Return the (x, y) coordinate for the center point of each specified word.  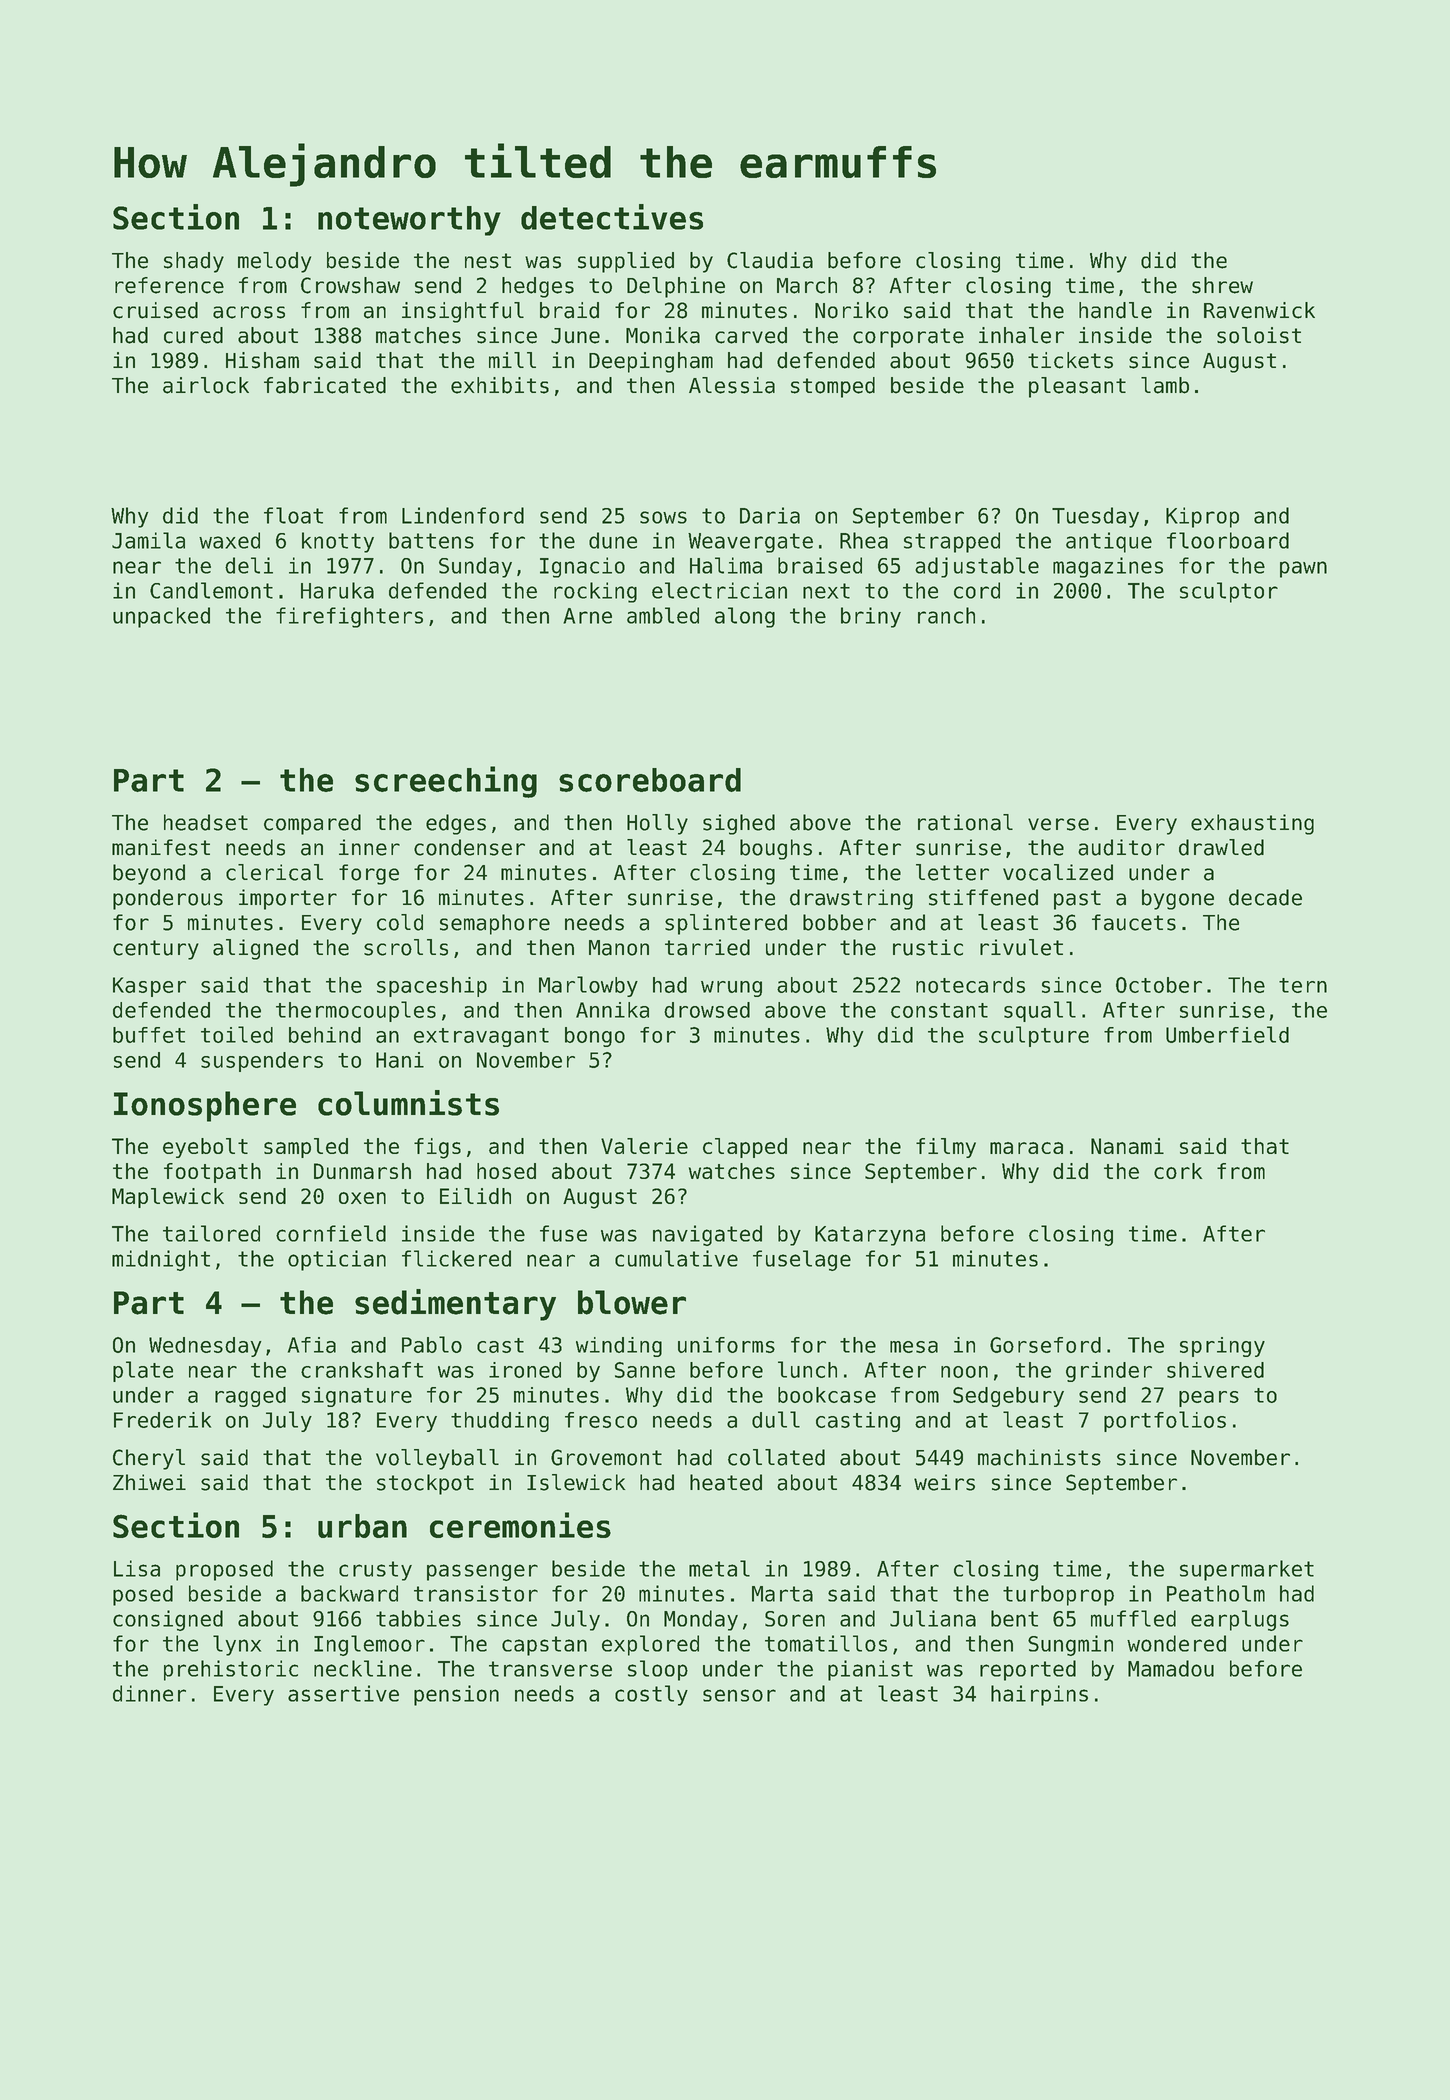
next (826, 591)
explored (650, 1645)
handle (1115, 310)
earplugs (1240, 1620)
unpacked (161, 617)
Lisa (137, 1568)
